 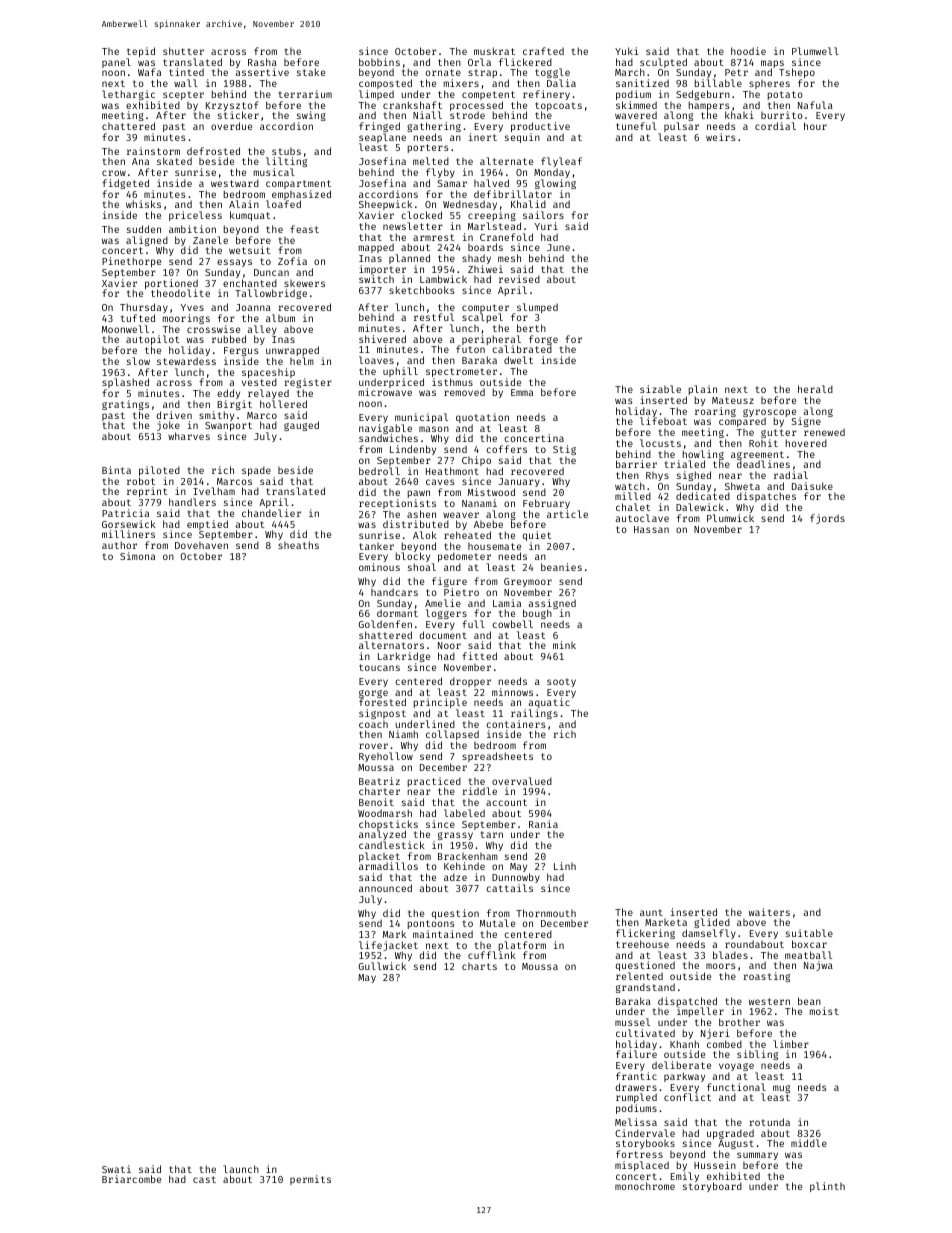 What do you see at coordinates (311, 116) in the screenshot?
I see `swing` at bounding box center [311, 116].
